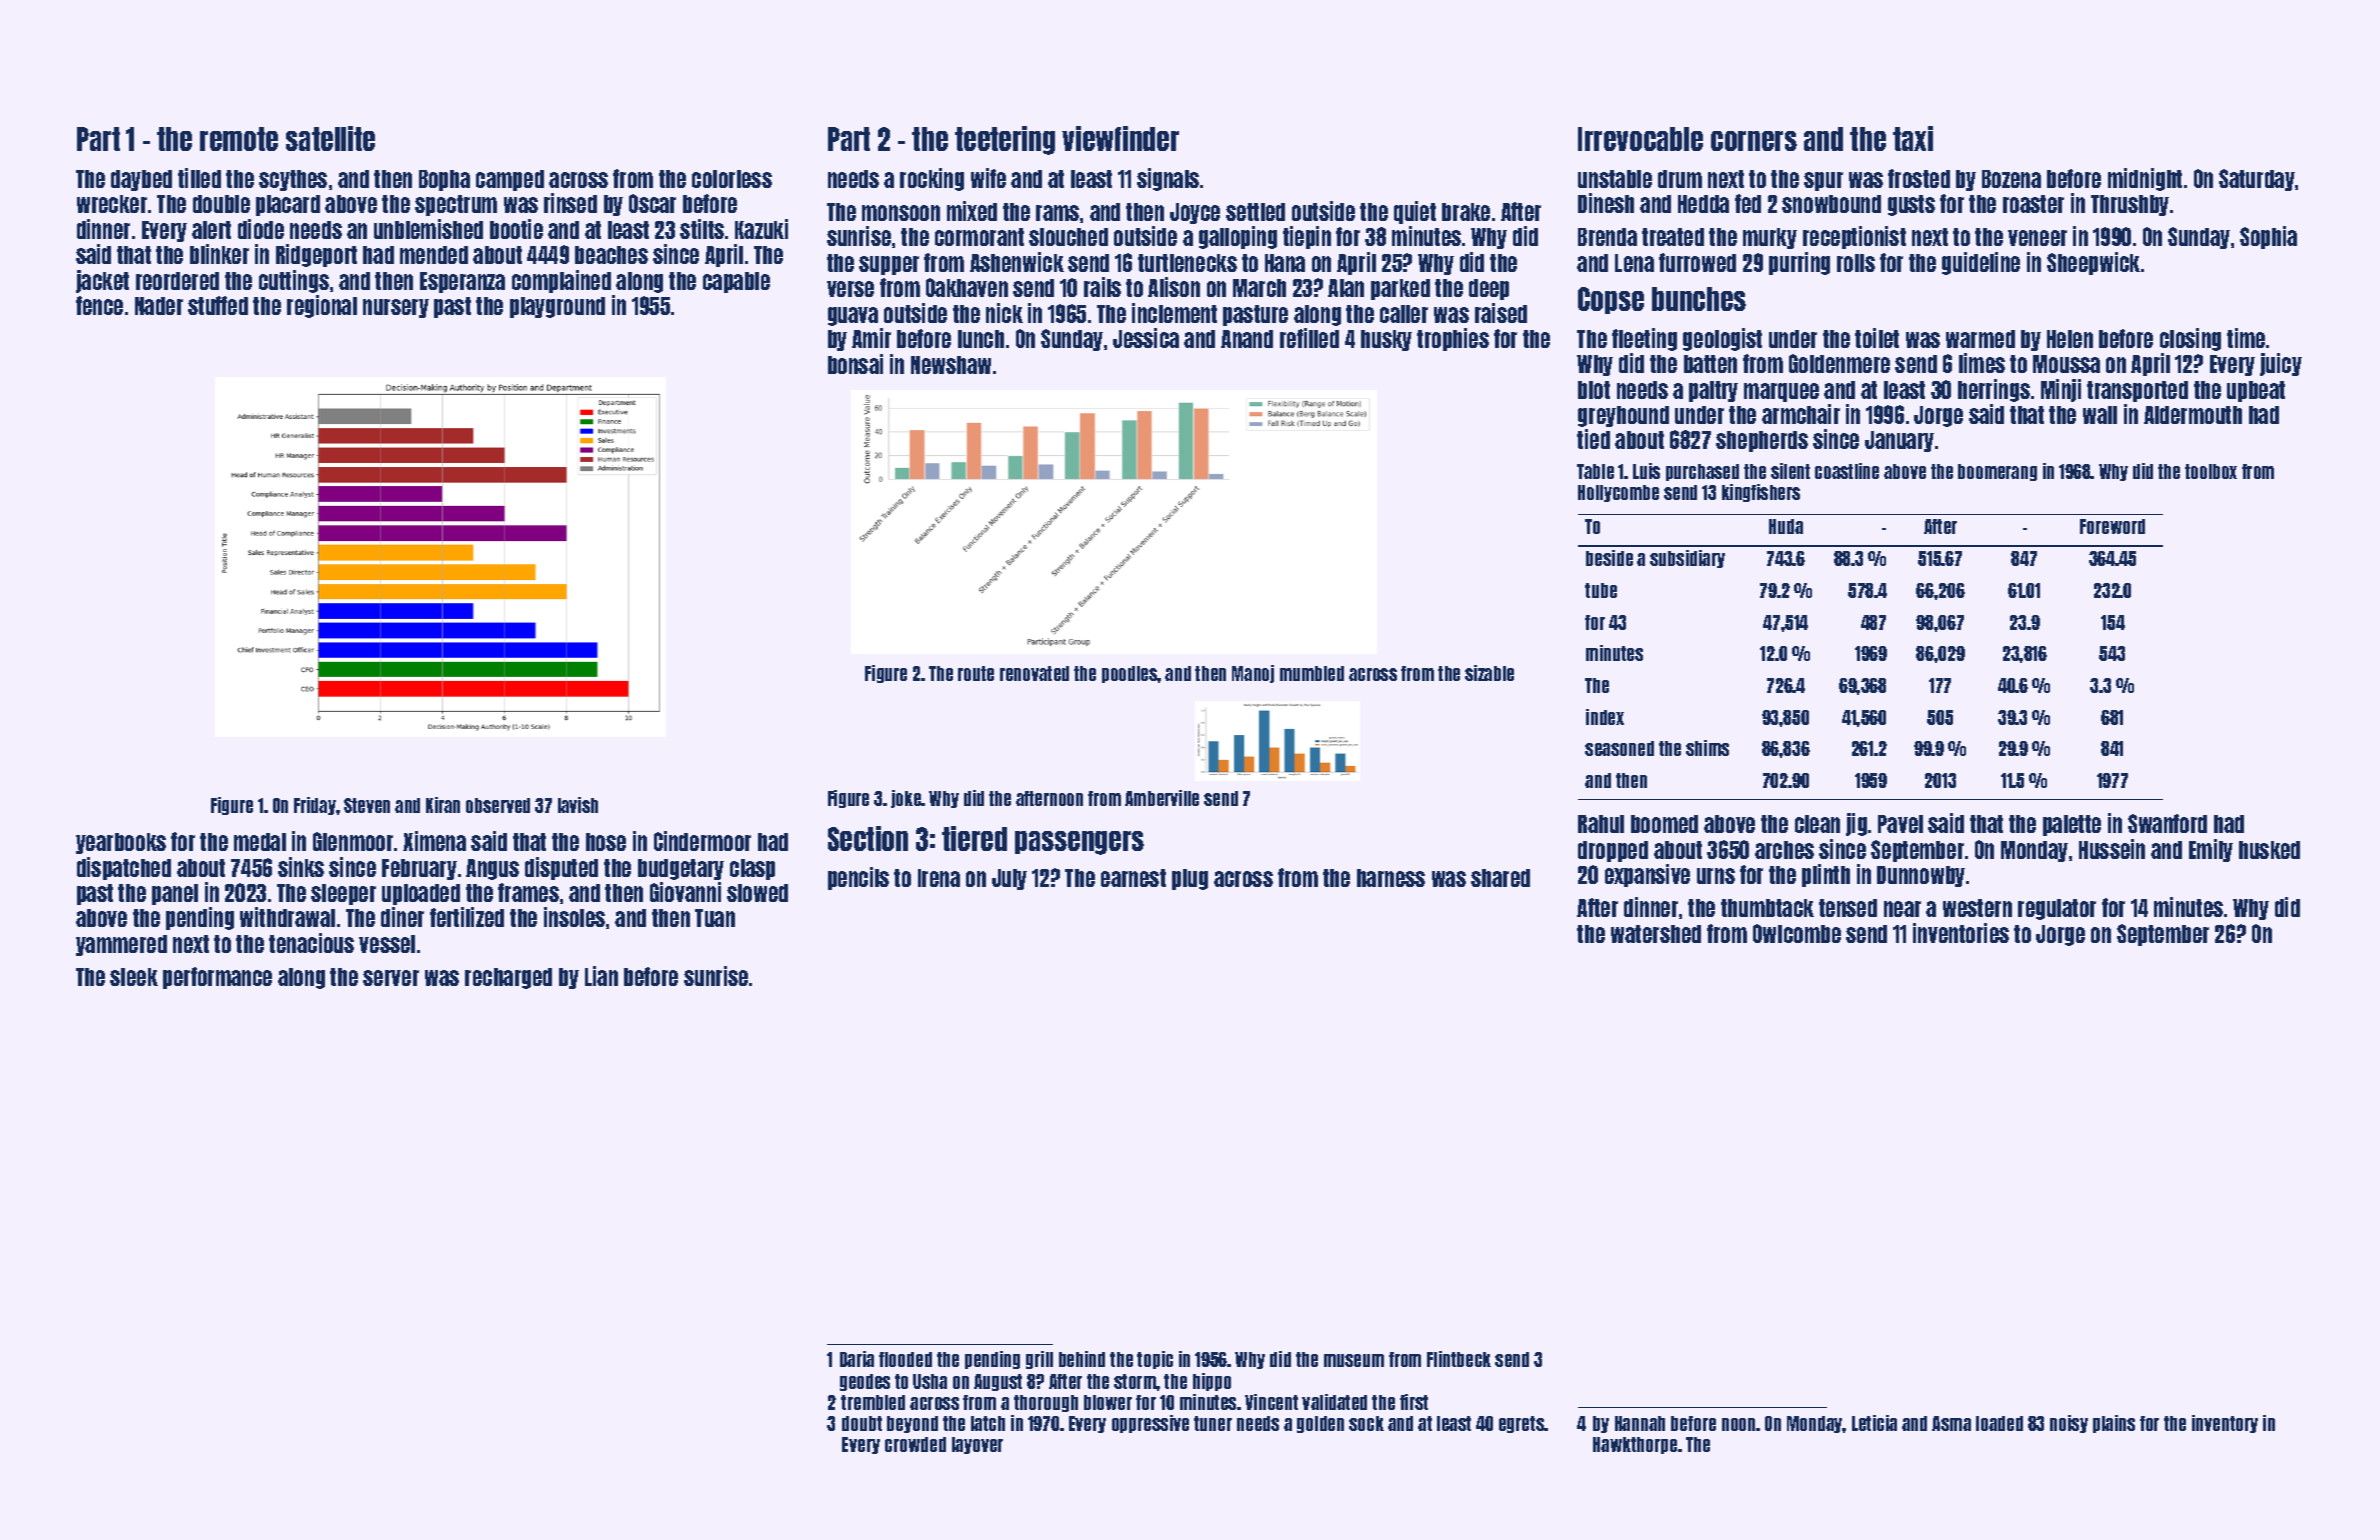 The width and height of the screenshot is (2380, 1540). I want to click on layover, so click(977, 1445).
